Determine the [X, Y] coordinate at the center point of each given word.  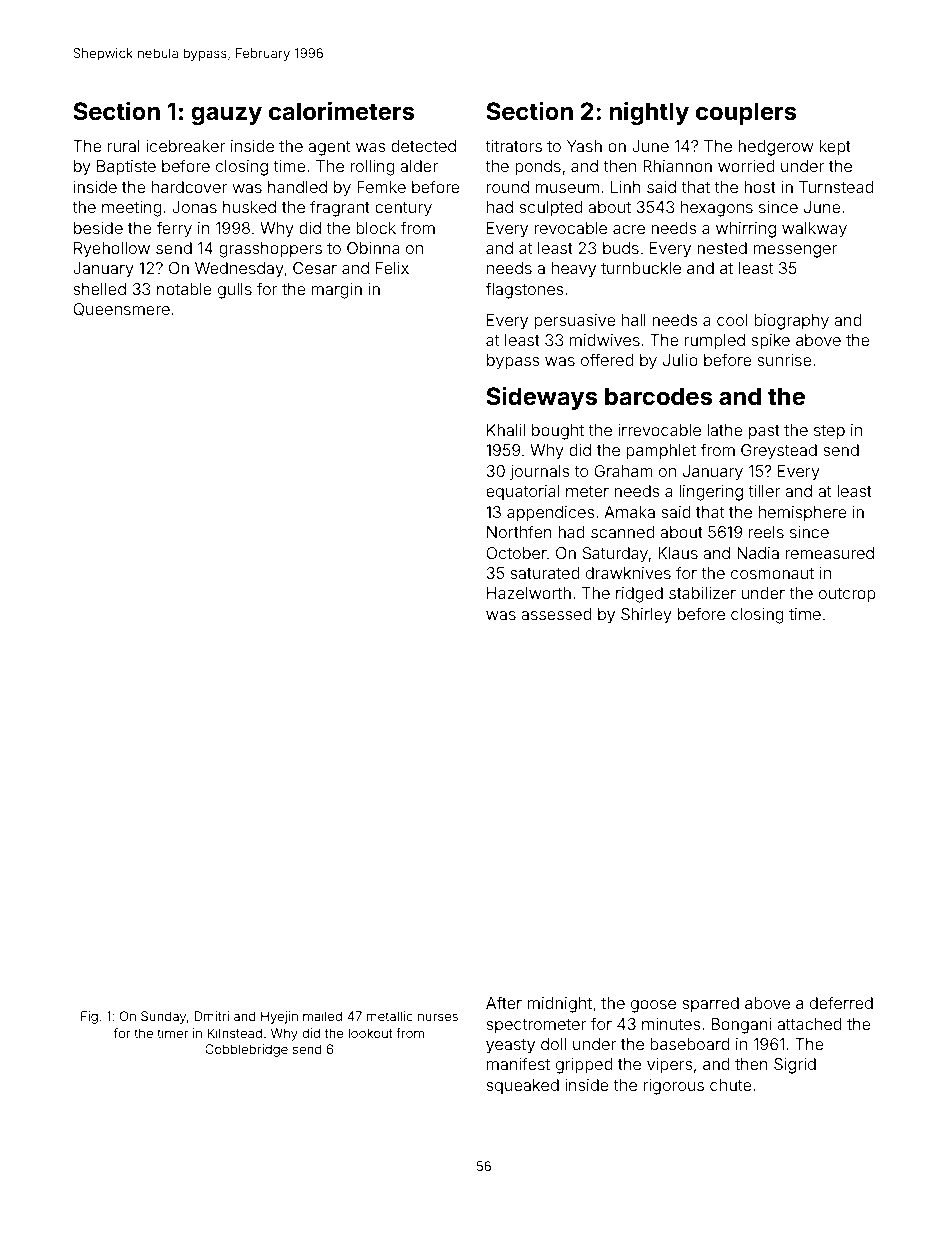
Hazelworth [529, 593]
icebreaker [185, 146]
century [403, 209]
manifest [518, 1063]
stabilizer [702, 593]
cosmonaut [772, 573]
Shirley [646, 616]
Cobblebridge [246, 1050]
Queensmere [121, 309]
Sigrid [795, 1066]
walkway [814, 230]
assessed [556, 614]
